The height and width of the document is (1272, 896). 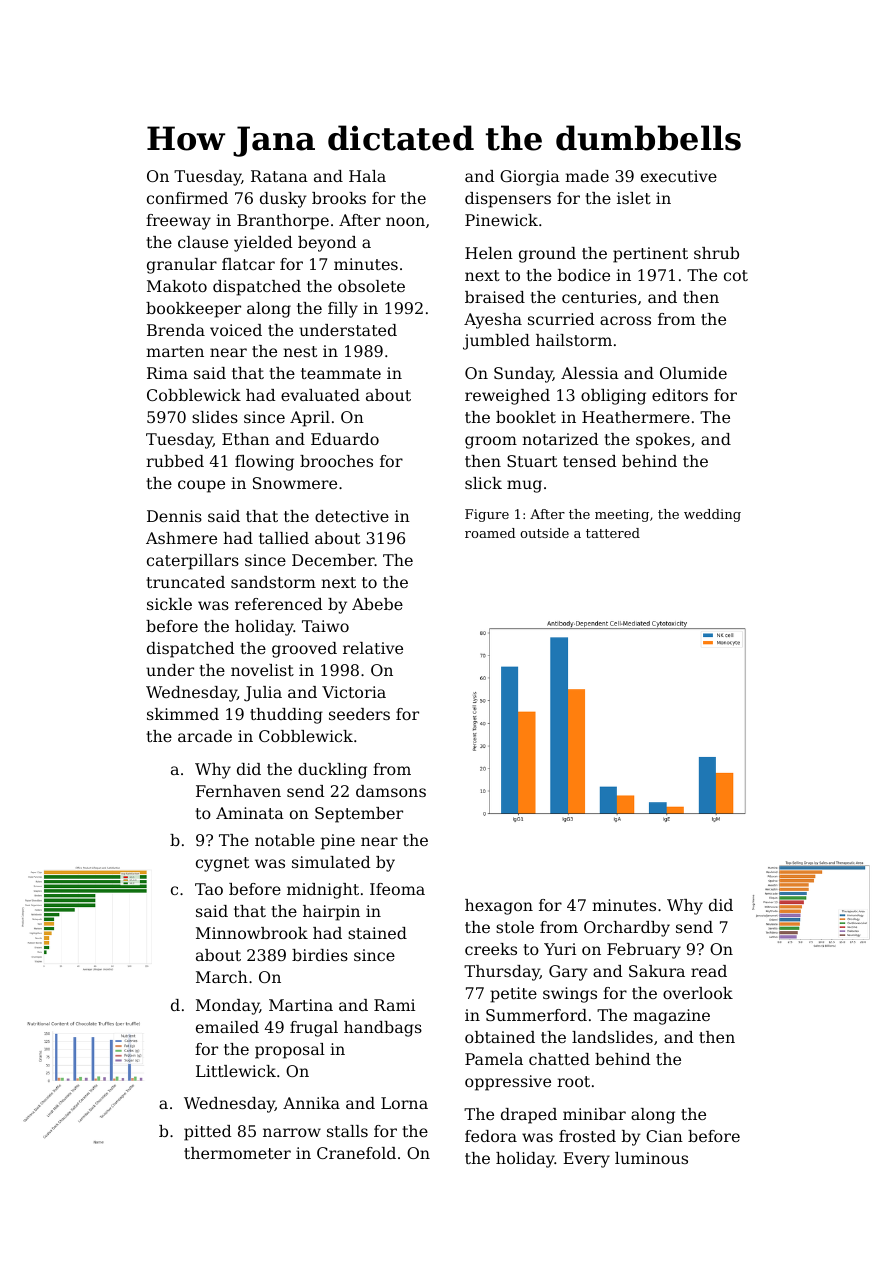 I want to click on fedora, so click(x=491, y=1136).
